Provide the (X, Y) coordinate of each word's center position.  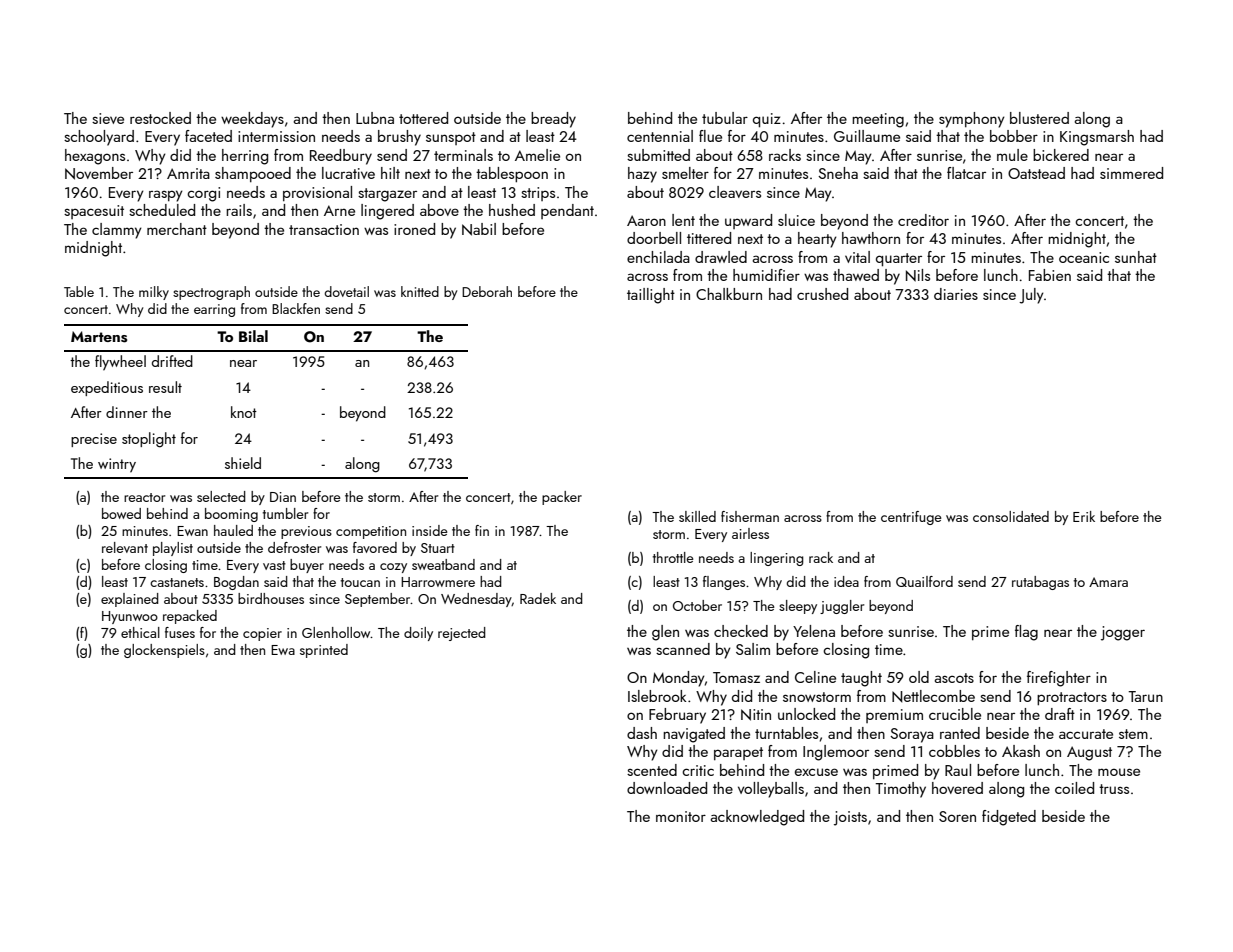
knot (244, 412)
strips (538, 194)
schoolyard (99, 138)
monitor (681, 816)
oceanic (1084, 257)
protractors (1072, 698)
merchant (177, 229)
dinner (127, 412)
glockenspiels (164, 651)
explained (130, 600)
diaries (956, 294)
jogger (1123, 633)
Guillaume (867, 136)
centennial (660, 136)
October (697, 605)
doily (418, 634)
